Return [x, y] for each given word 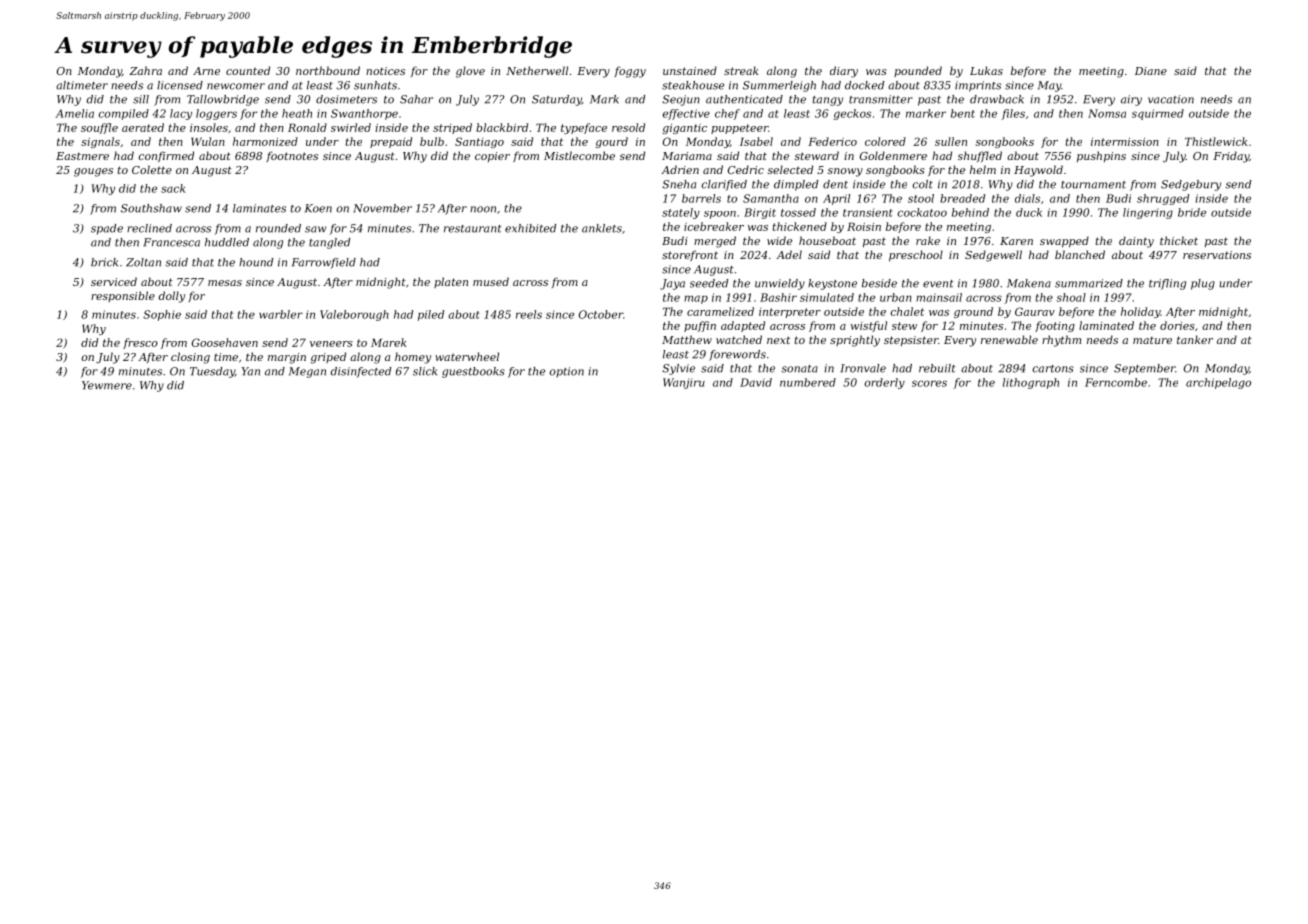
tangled [329, 243]
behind [970, 212]
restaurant [473, 229]
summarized [1089, 283]
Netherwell [537, 70]
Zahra [145, 70]
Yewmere [107, 385]
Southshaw [151, 208]
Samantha [771, 198]
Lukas [986, 70]
